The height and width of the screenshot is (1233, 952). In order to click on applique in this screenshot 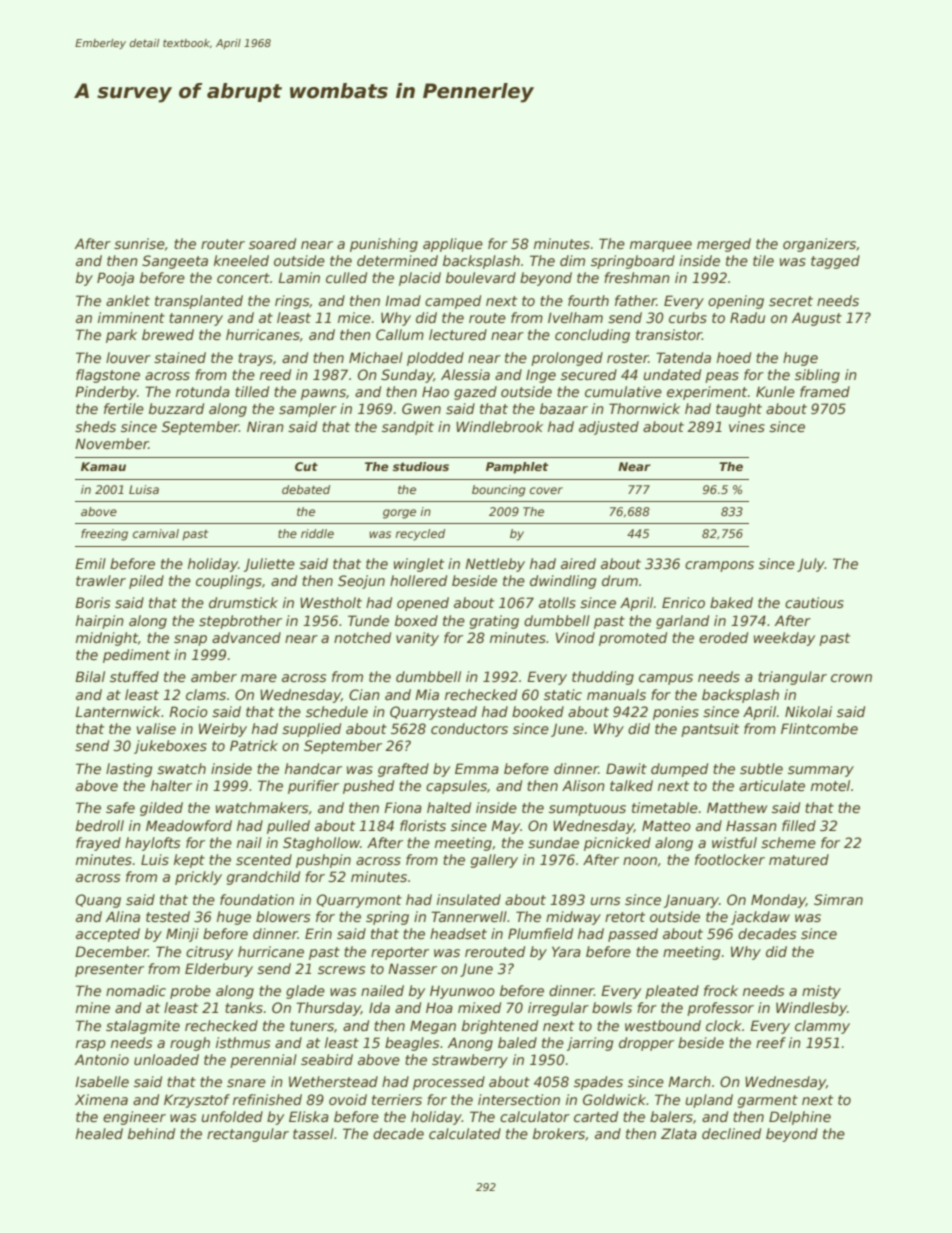, I will do `click(453, 245)`.
